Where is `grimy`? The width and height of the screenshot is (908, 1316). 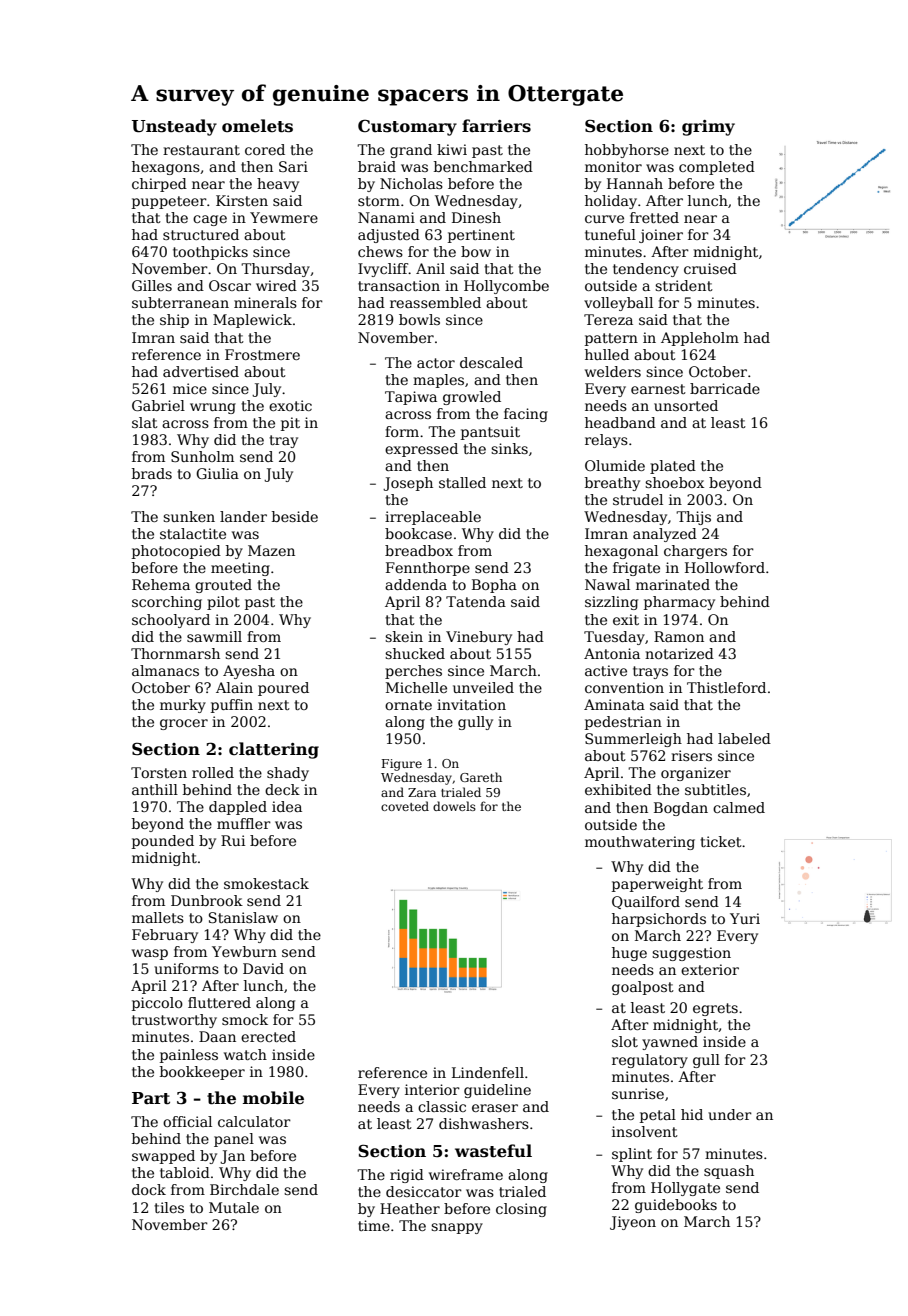 grimy is located at coordinates (708, 128).
